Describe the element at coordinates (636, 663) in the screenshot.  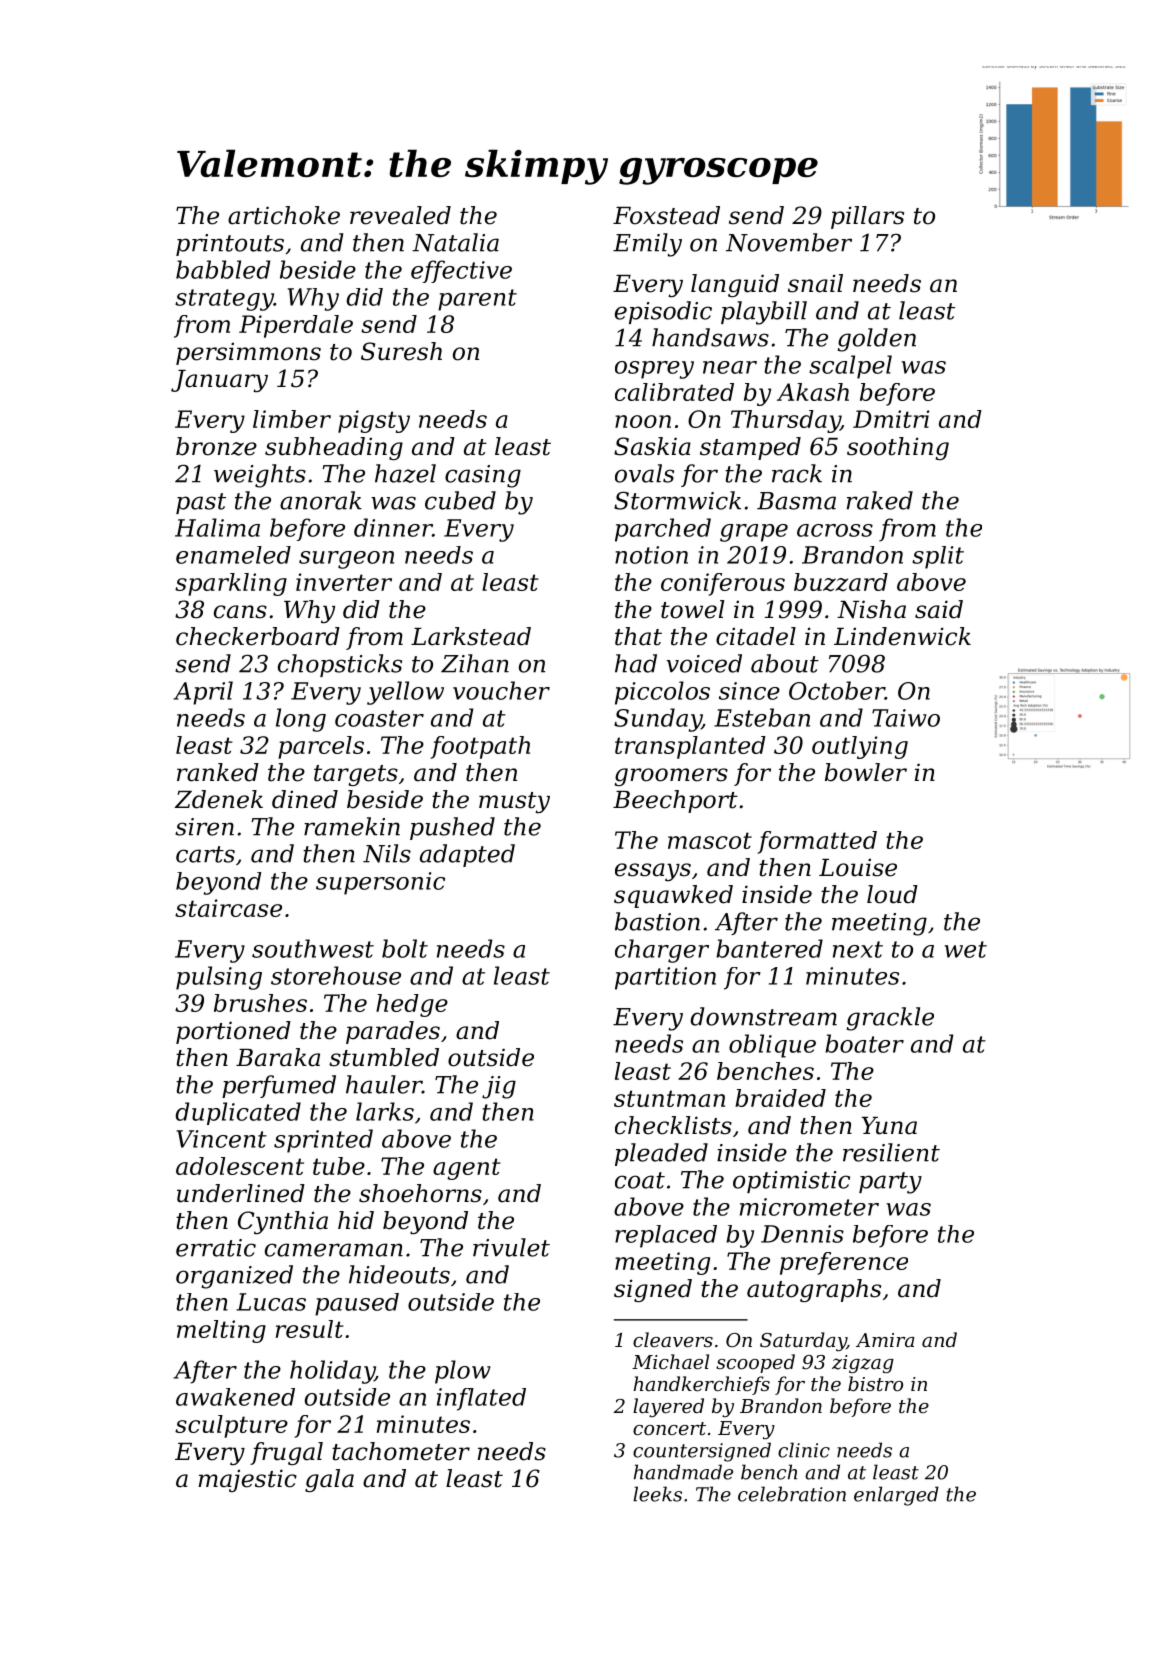
I see `had` at that location.
